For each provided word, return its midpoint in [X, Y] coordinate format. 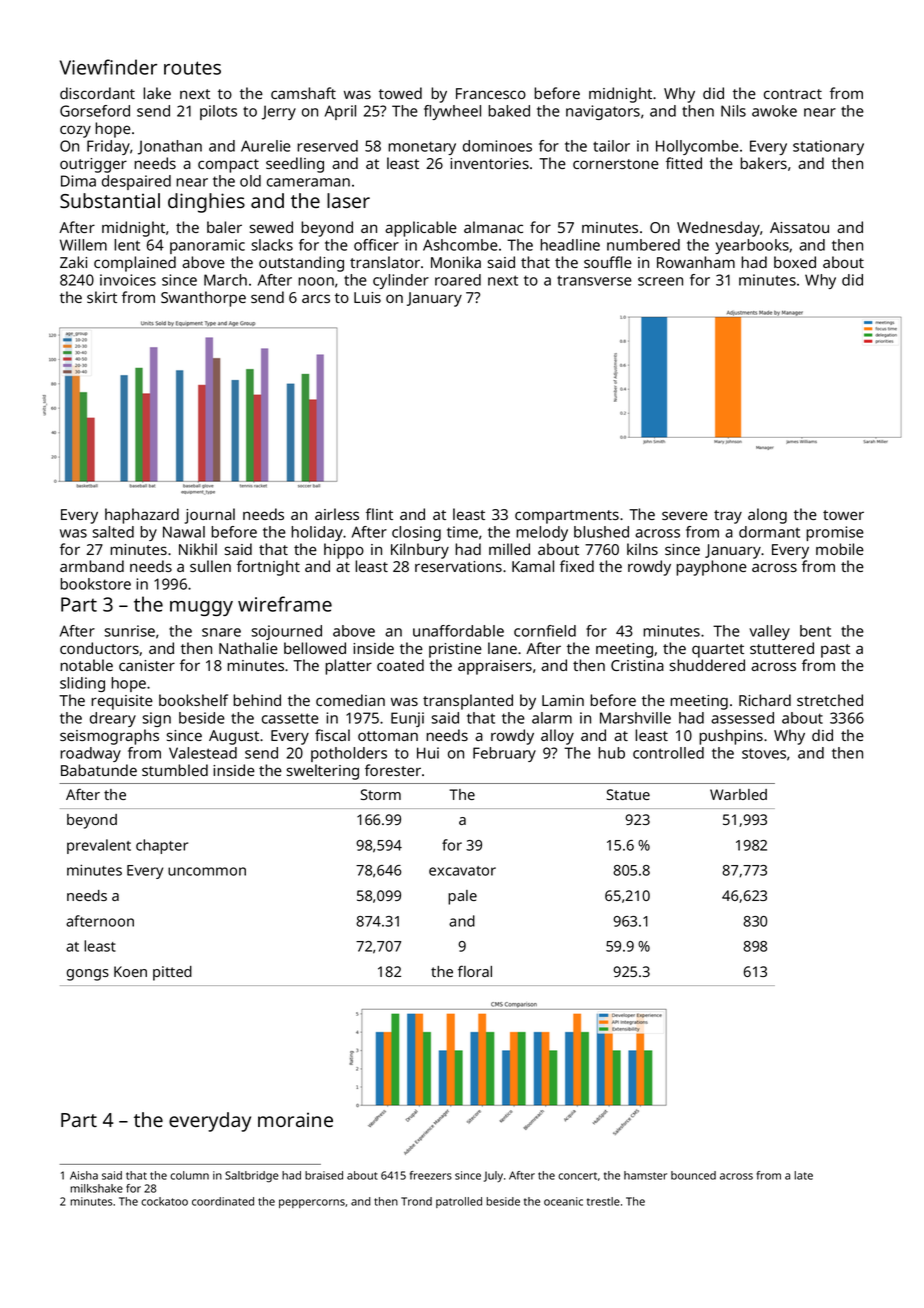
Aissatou [799, 227]
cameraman [308, 182]
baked [509, 111]
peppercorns [312, 1203]
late [803, 1175]
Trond [416, 1201]
